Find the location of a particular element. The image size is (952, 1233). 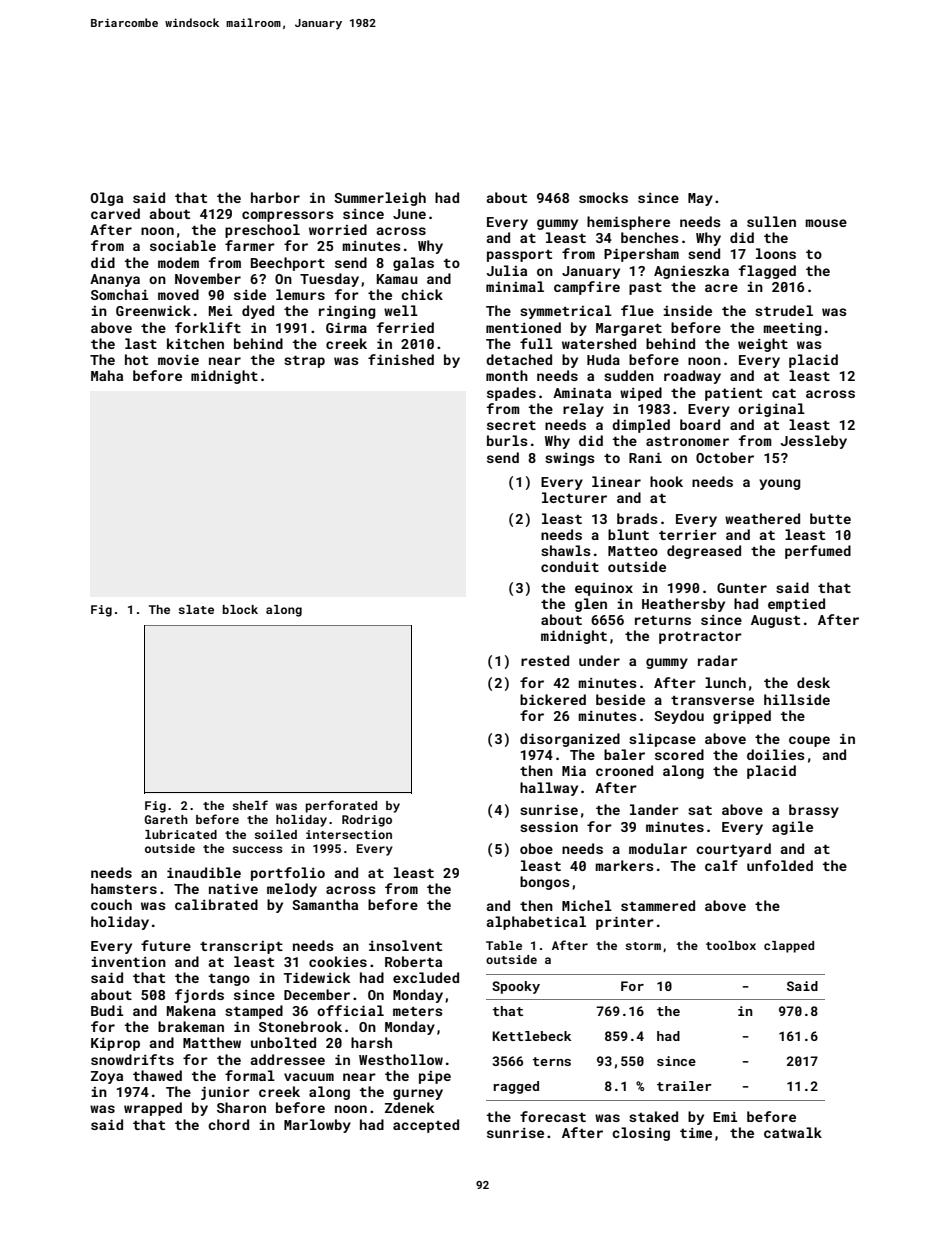

Olga is located at coordinates (107, 199).
